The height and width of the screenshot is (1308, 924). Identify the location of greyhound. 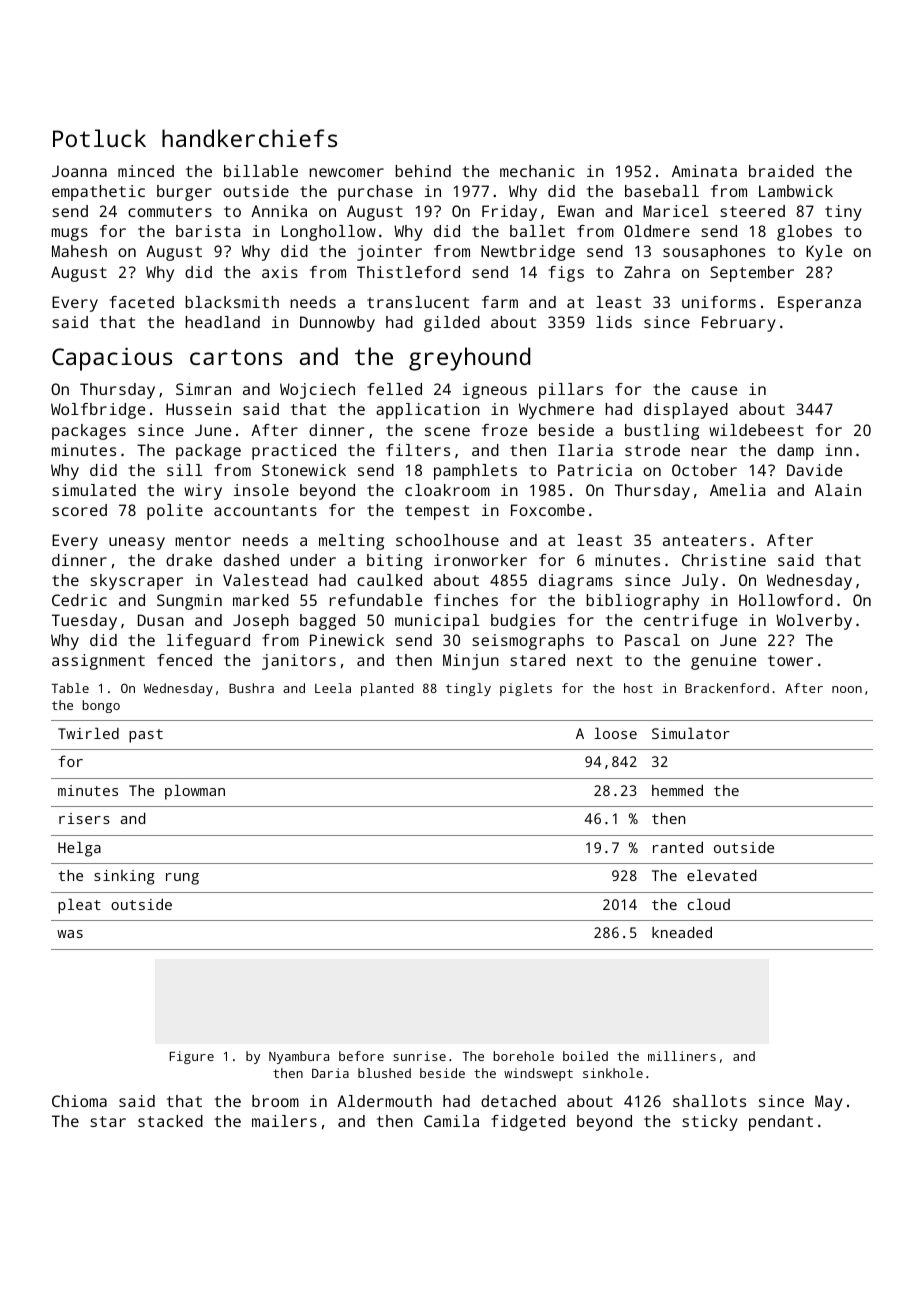
(469, 359).
